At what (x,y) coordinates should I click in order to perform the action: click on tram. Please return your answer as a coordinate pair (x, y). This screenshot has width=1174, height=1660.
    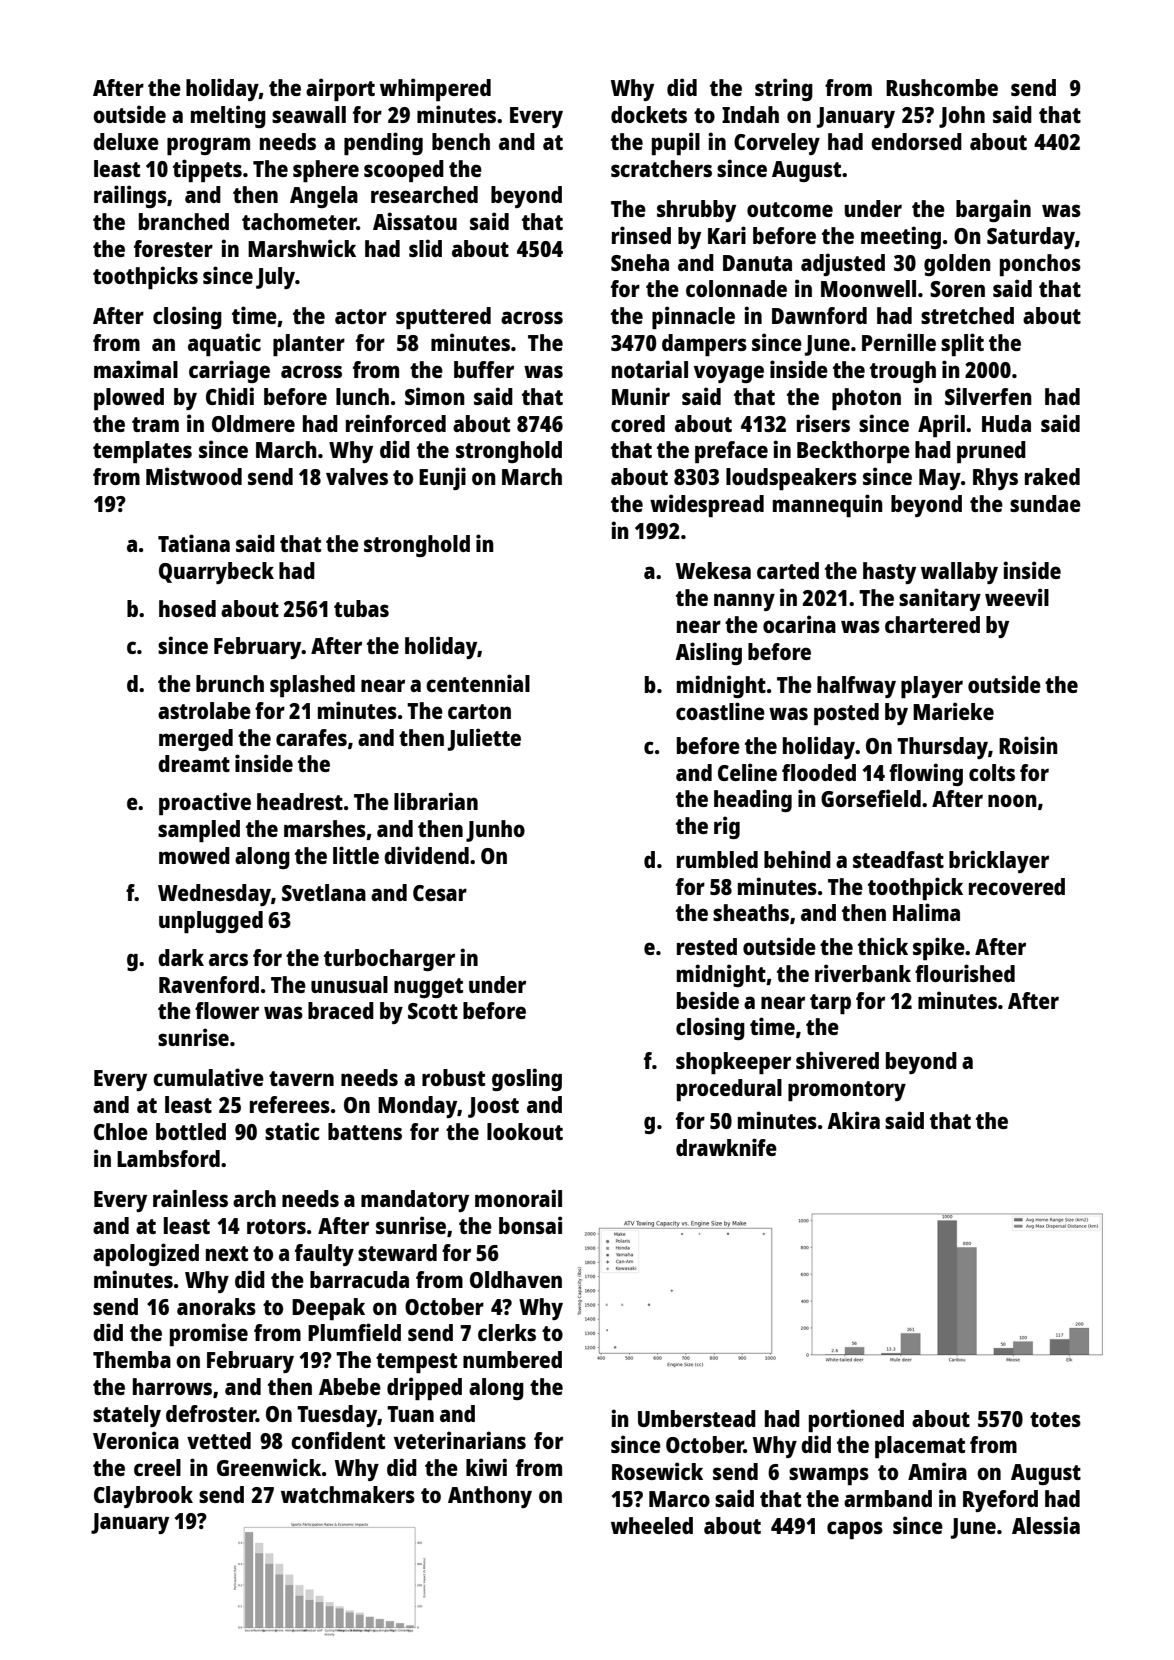
    Looking at the image, I should click on (155, 424).
